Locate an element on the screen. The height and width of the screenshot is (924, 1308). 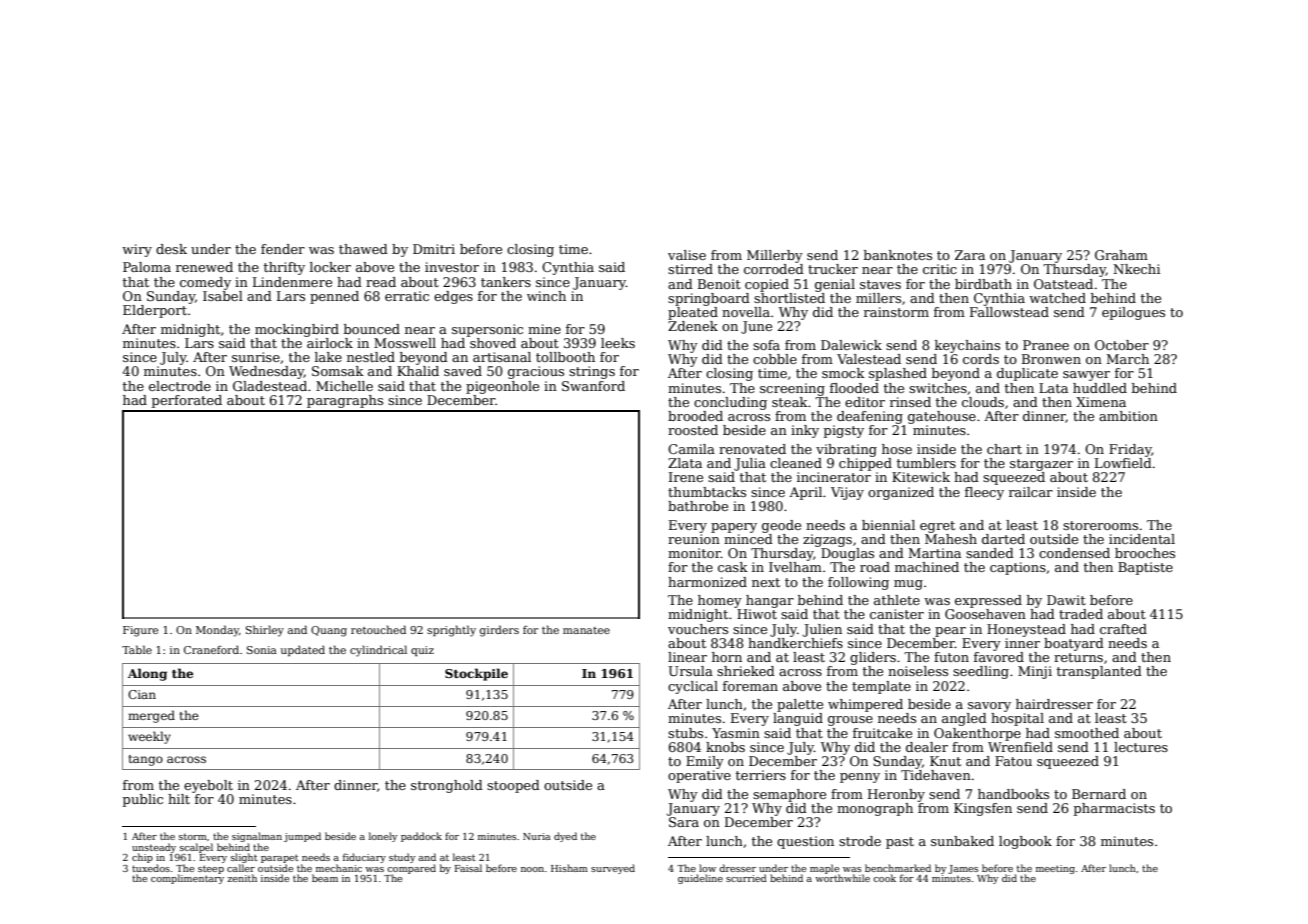
stubs is located at coordinates (685, 733).
